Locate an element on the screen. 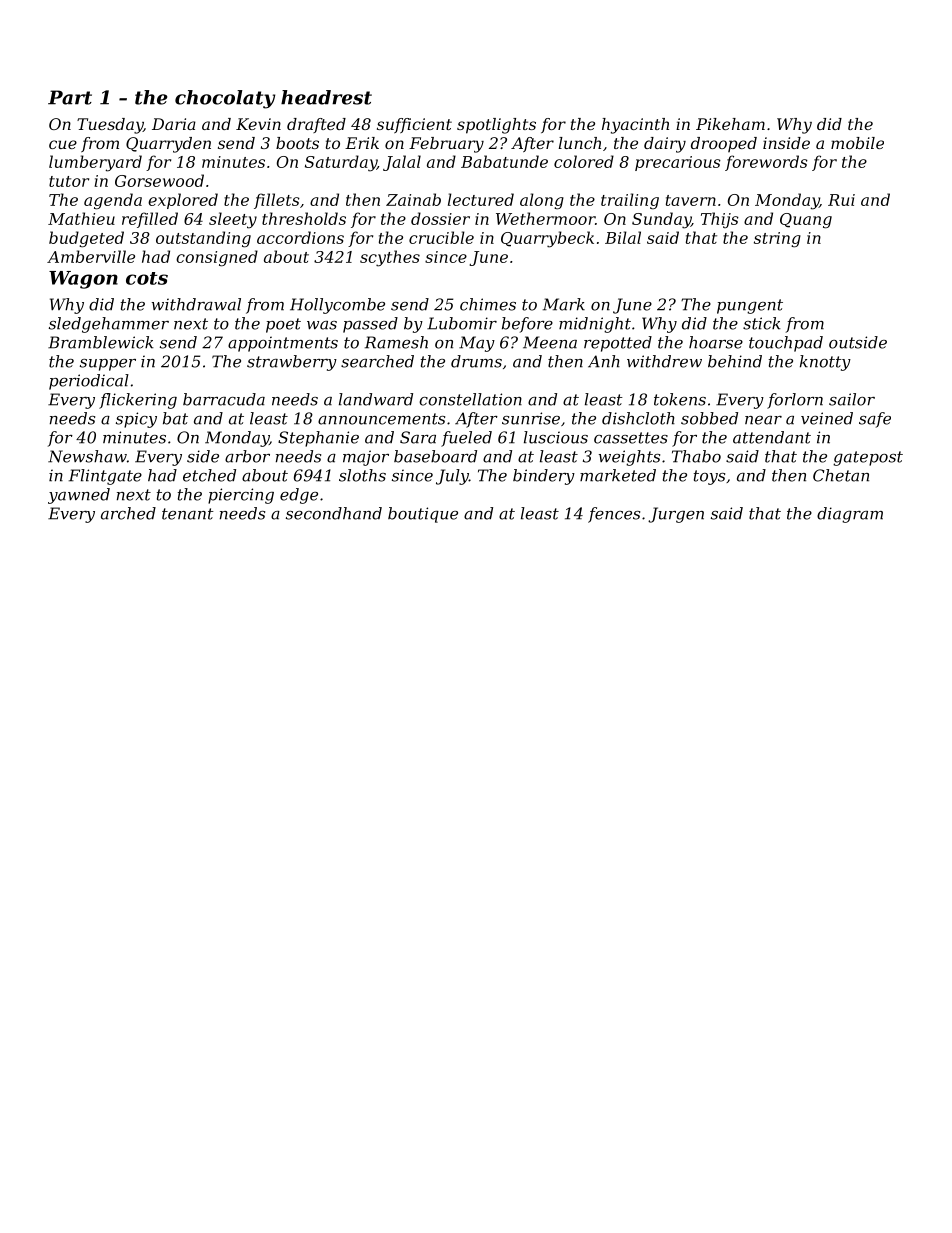 The height and width of the screenshot is (1233, 952). fences is located at coordinates (614, 515).
